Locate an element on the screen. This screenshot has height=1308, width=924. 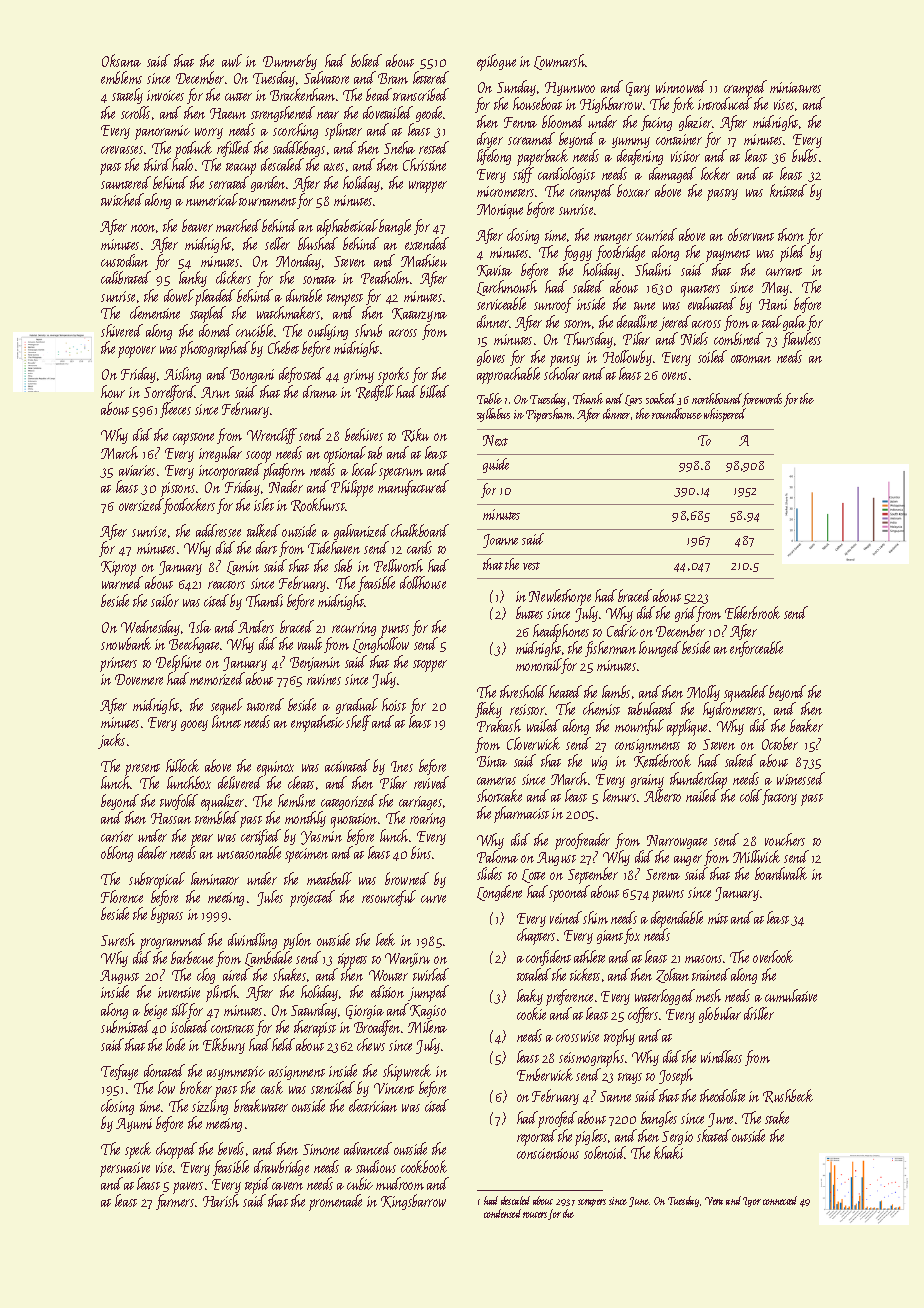
refilled is located at coordinates (234, 149).
